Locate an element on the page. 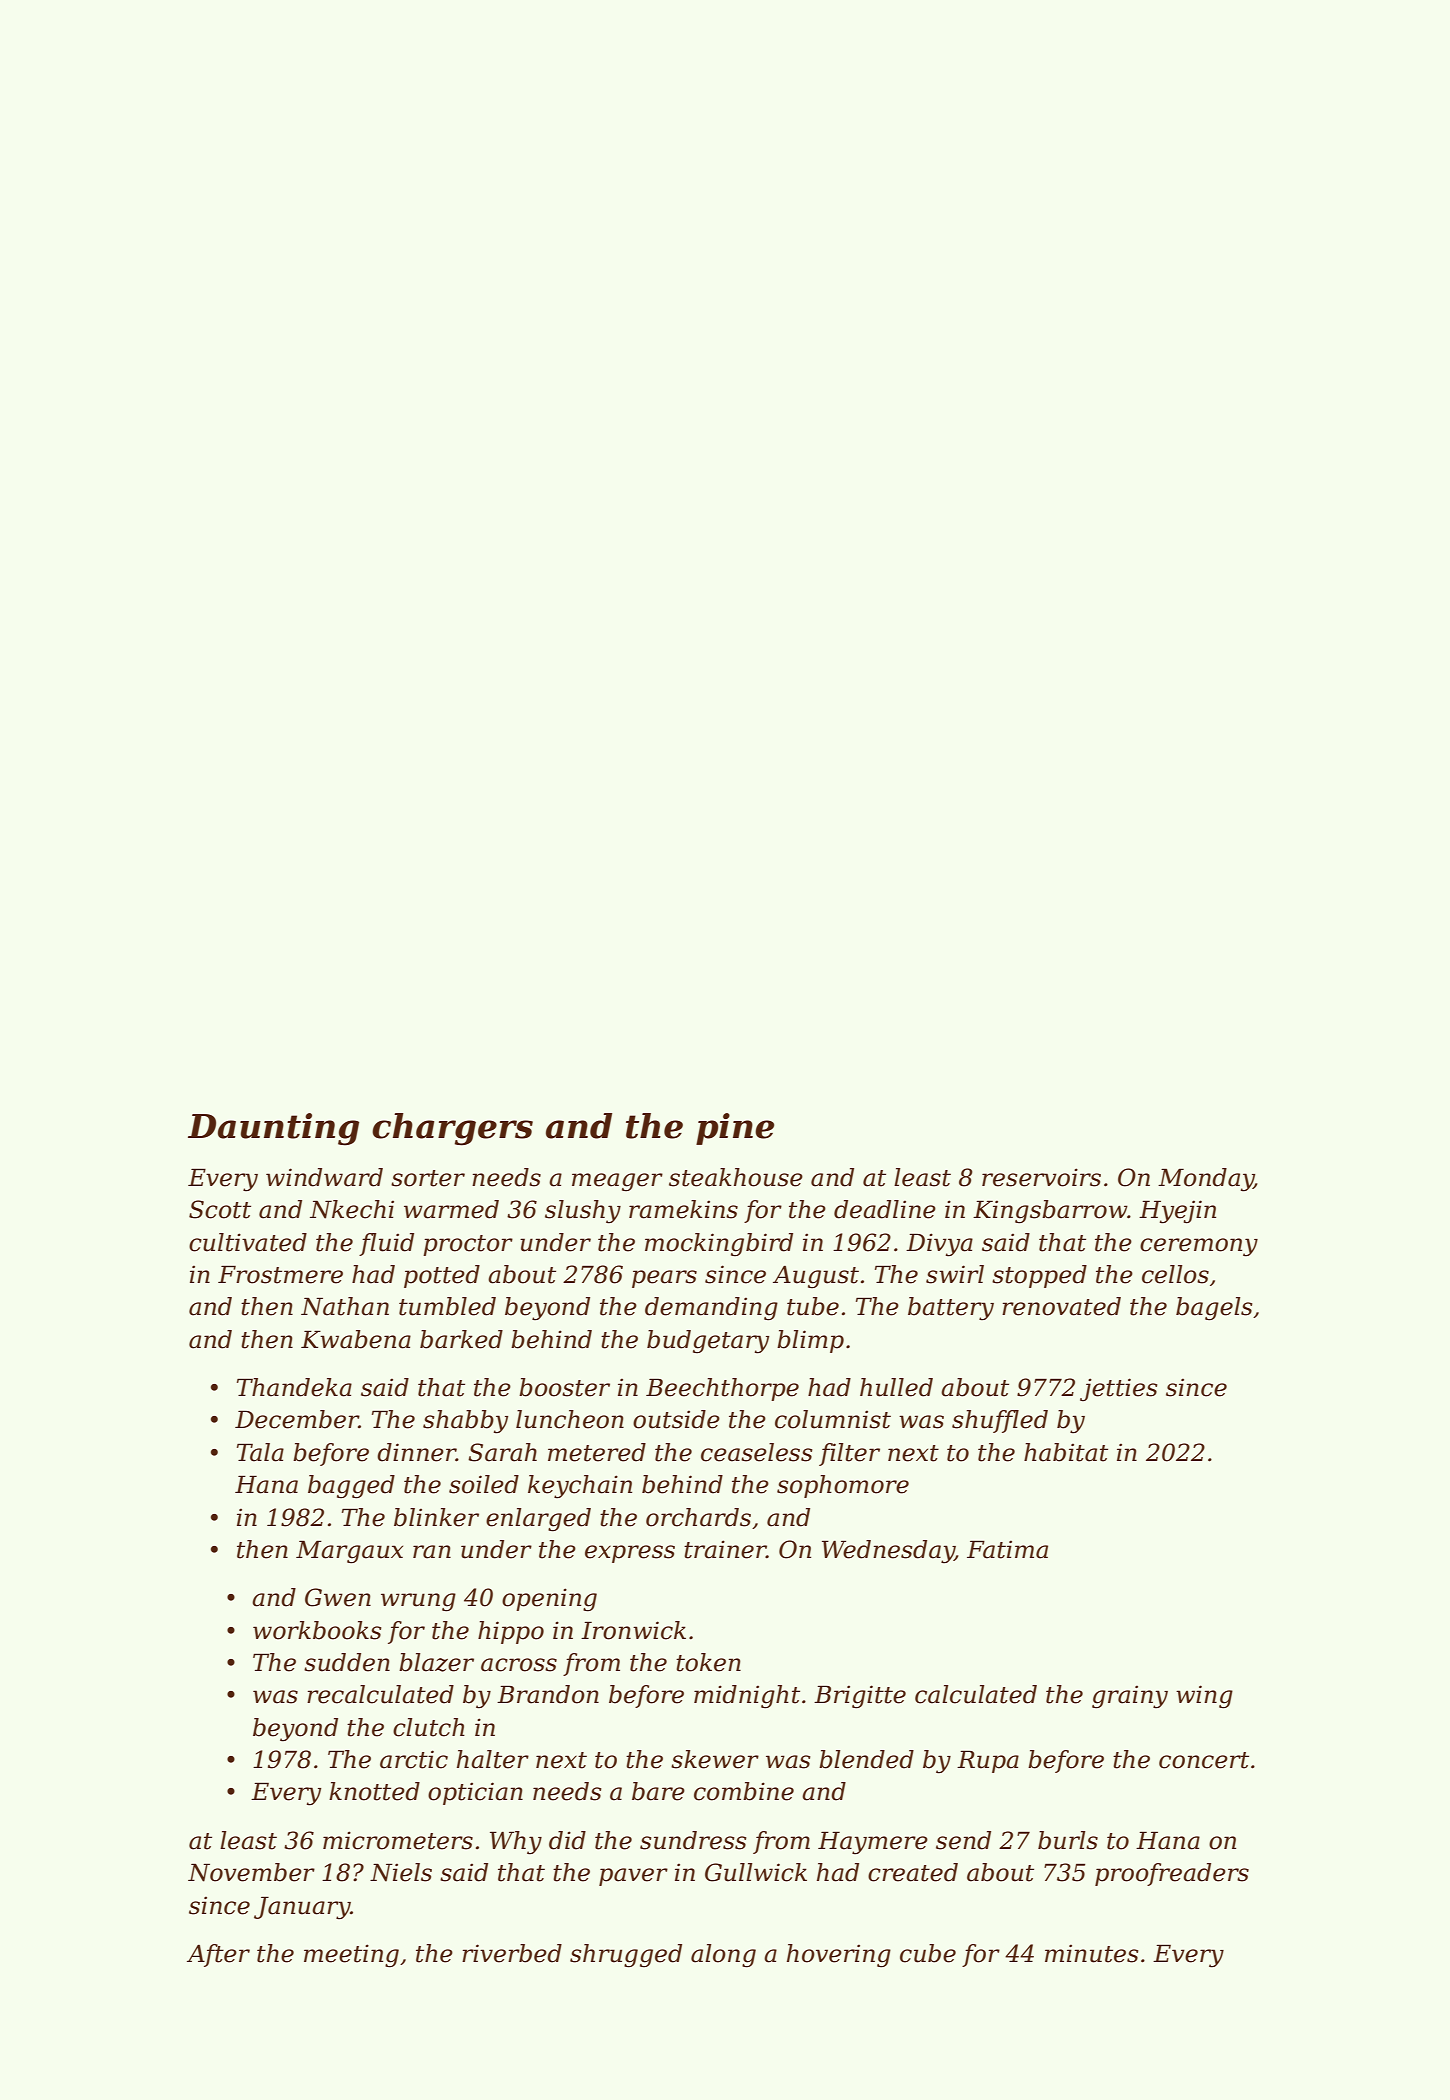 This document has height=2100, width=1450. habitat is located at coordinates (1066, 1452).
